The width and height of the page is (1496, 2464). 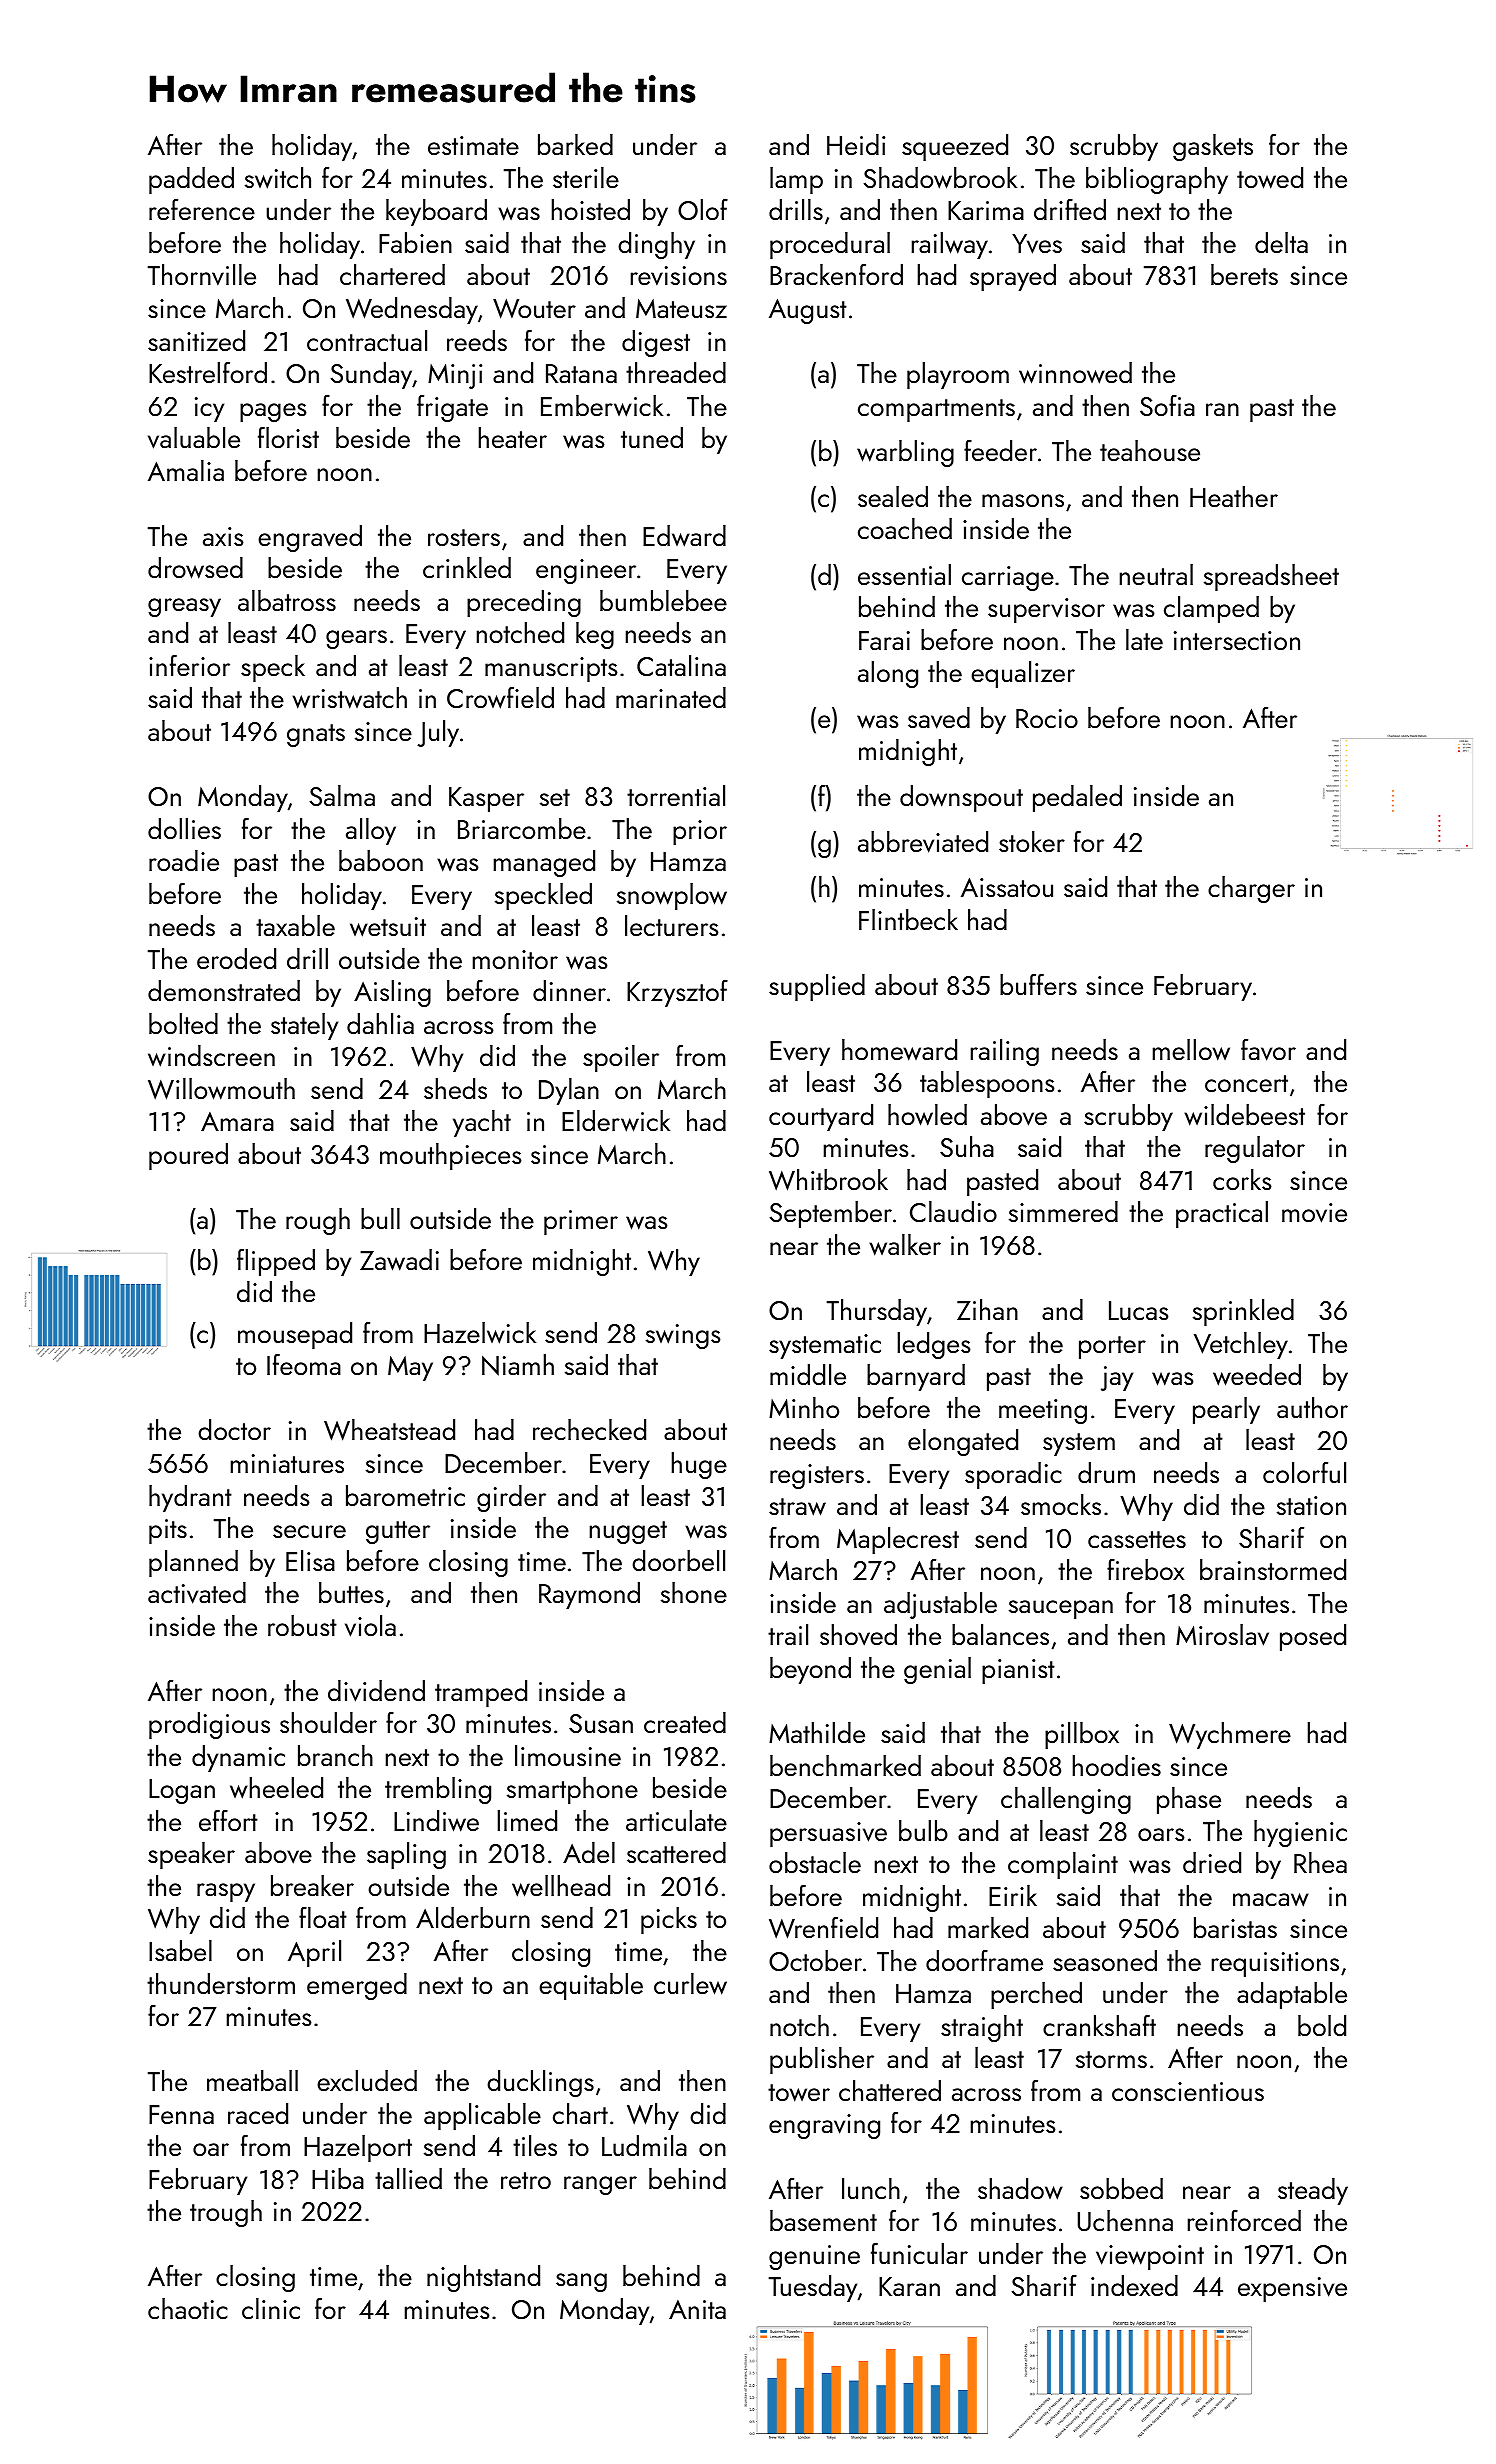 What do you see at coordinates (184, 860) in the page?
I see `roadie` at bounding box center [184, 860].
